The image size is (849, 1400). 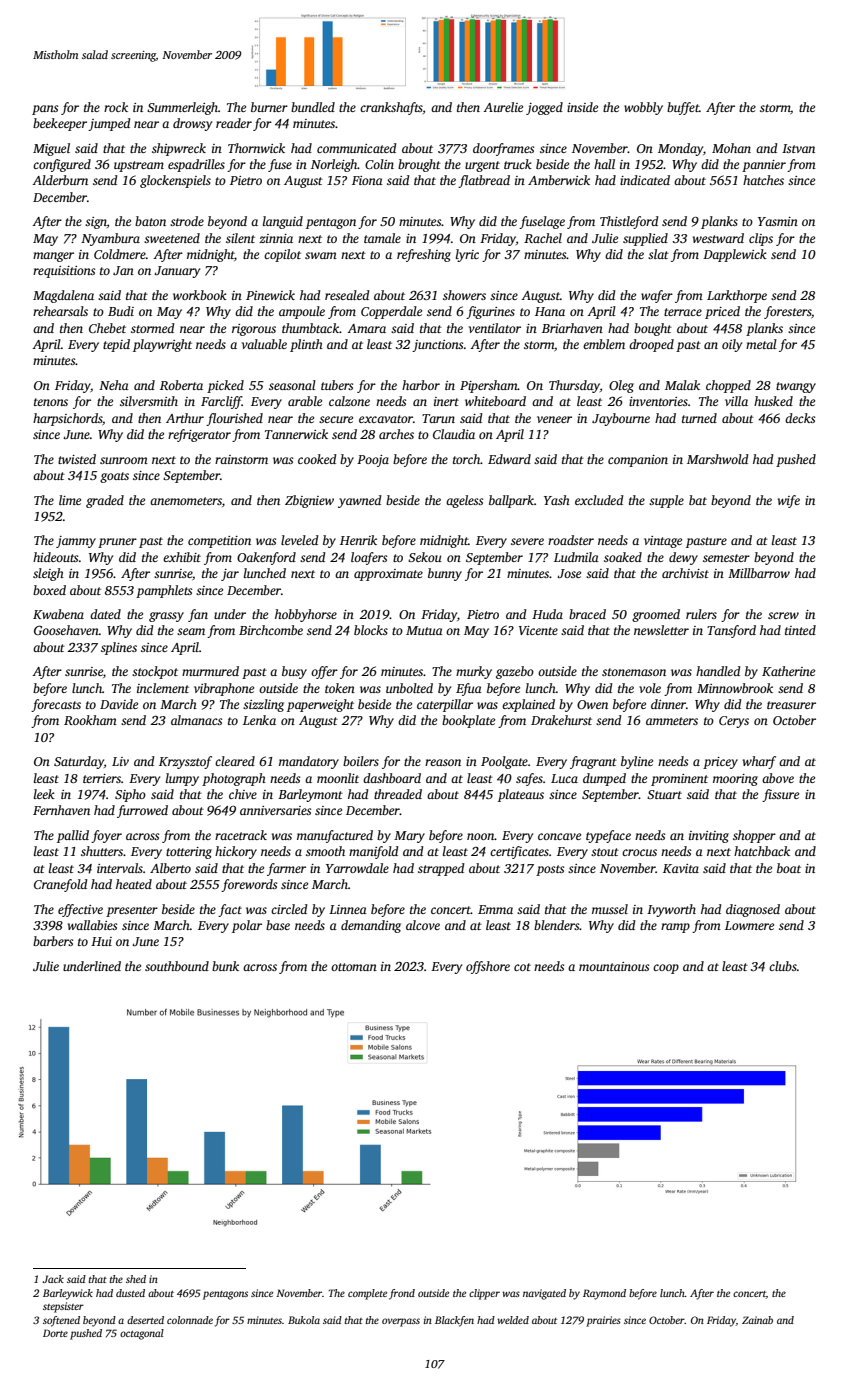 What do you see at coordinates (402, 1294) in the screenshot?
I see `frond` at bounding box center [402, 1294].
